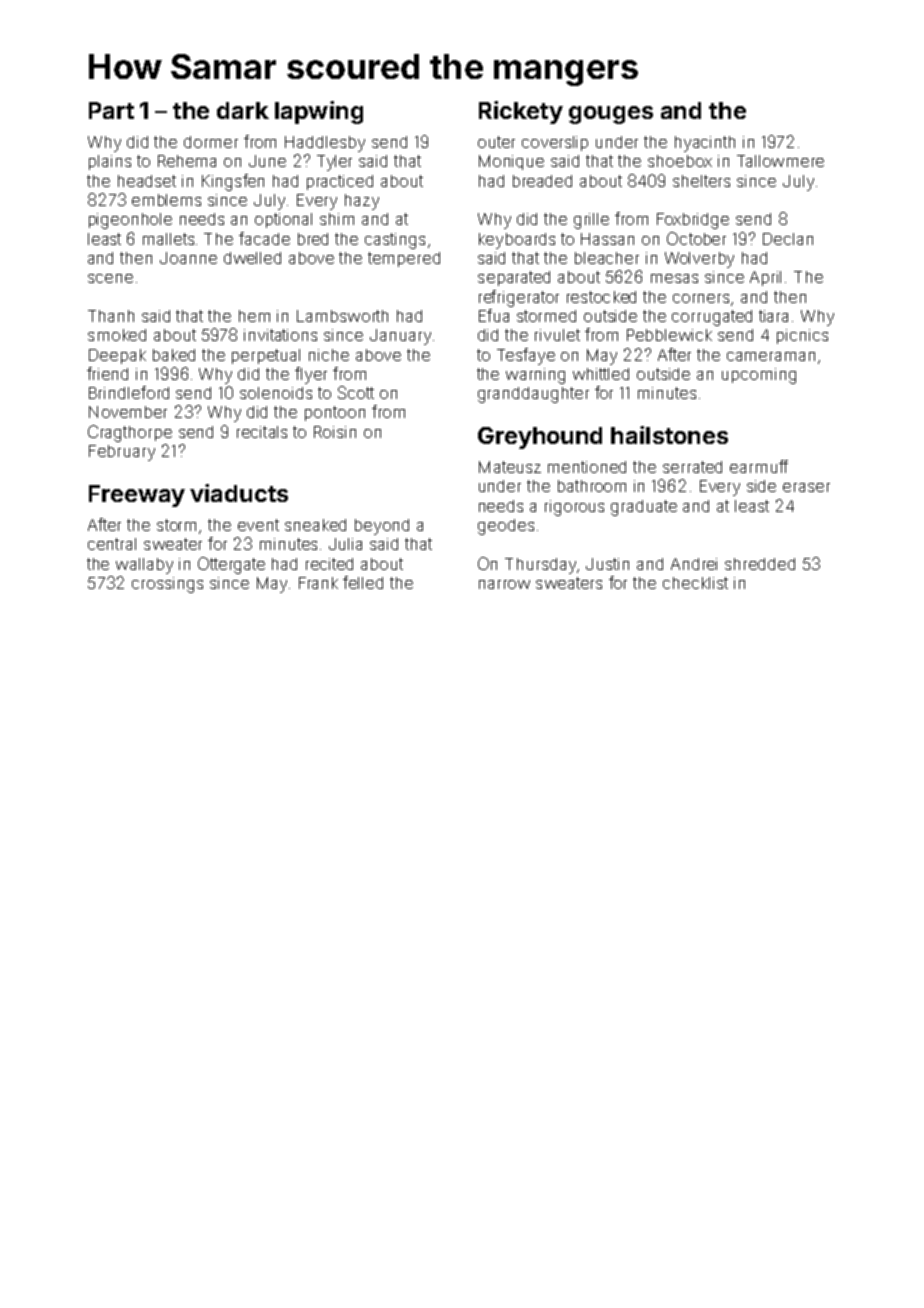  Describe the element at coordinates (283, 220) in the screenshot. I see `optional` at that location.
